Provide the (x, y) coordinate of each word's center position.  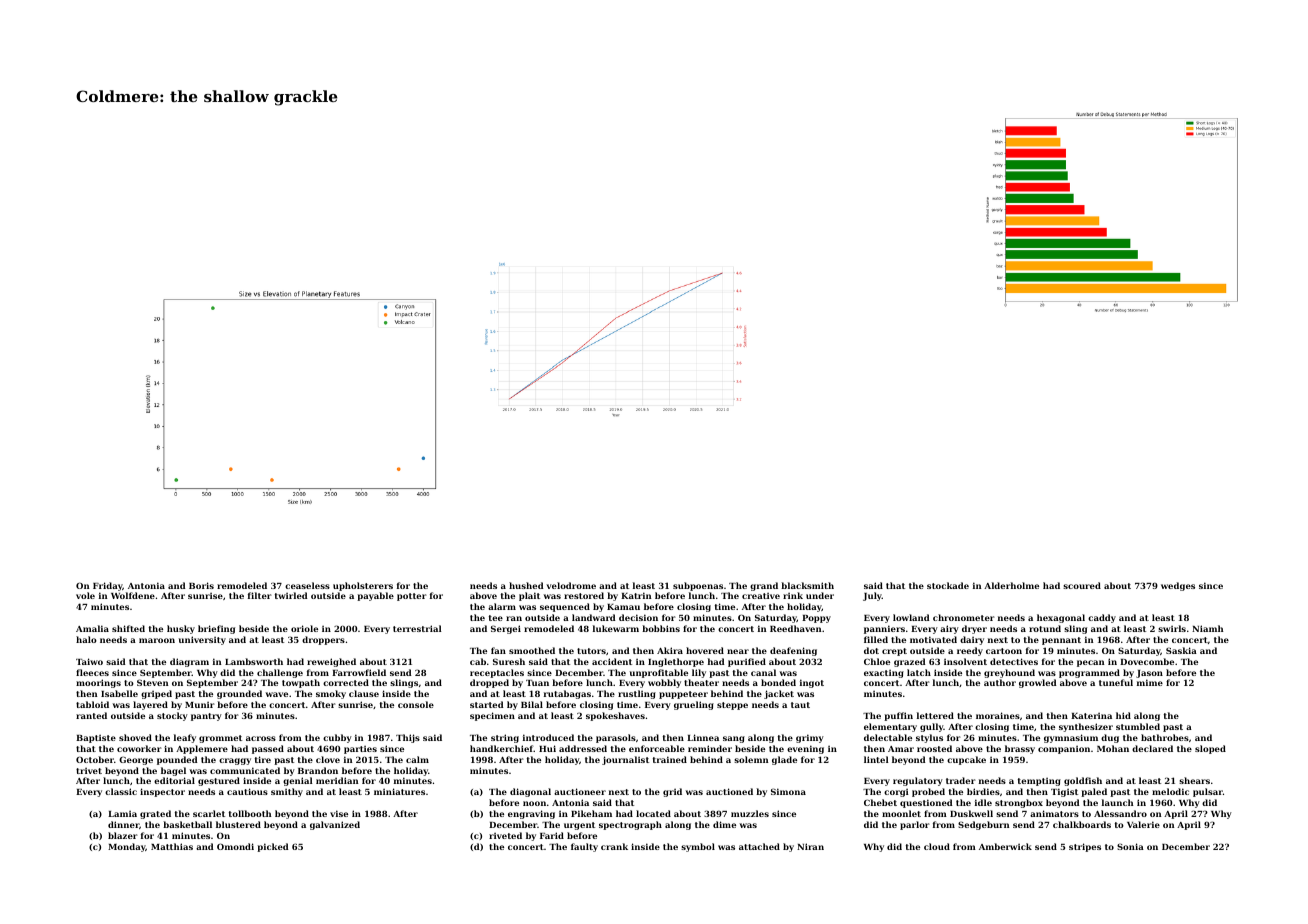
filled (876, 639)
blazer (123, 835)
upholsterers (363, 586)
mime (1150, 682)
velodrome (571, 585)
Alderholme (1011, 585)
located (653, 813)
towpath (301, 683)
